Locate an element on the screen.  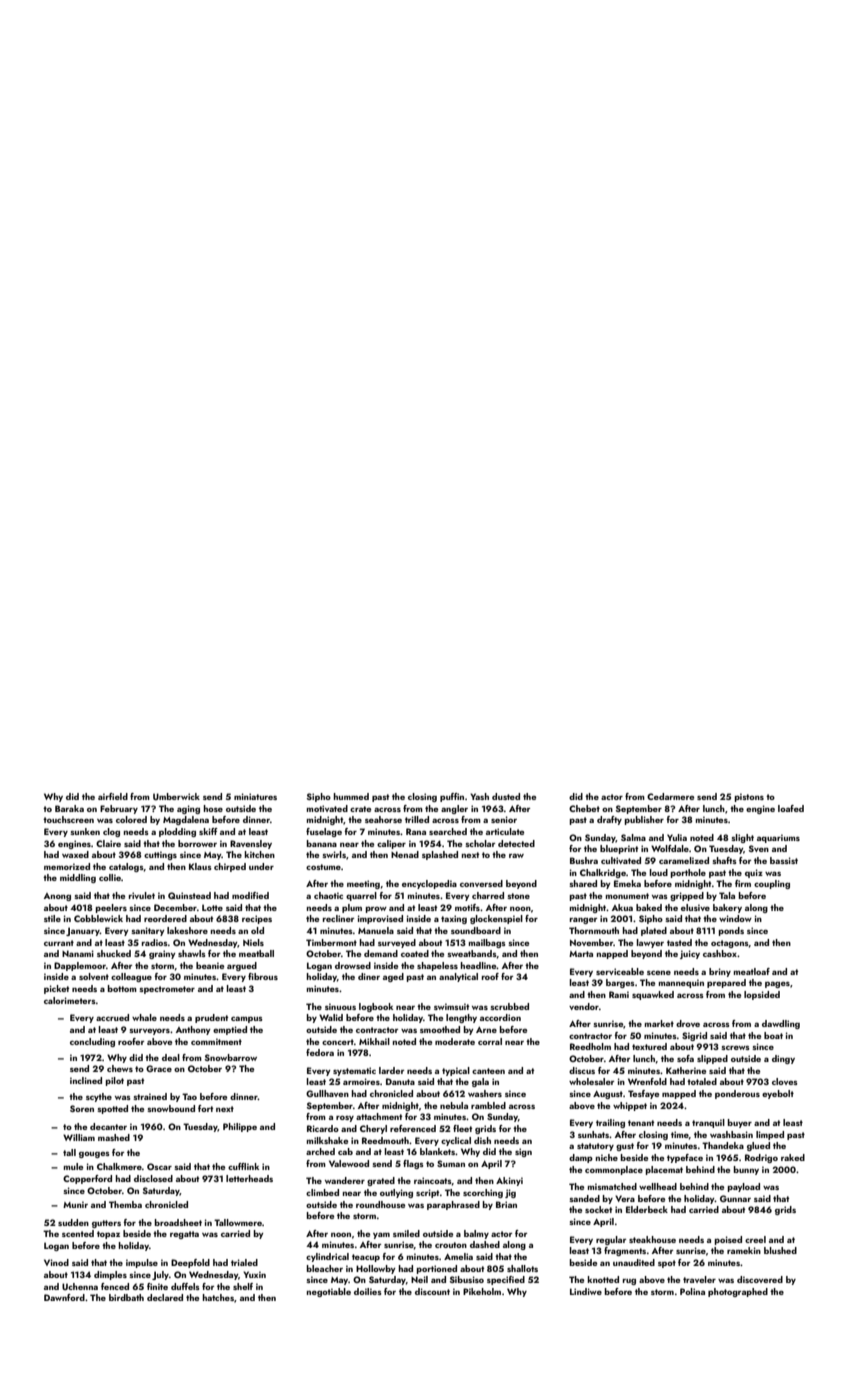
logbook is located at coordinates (376, 1007).
